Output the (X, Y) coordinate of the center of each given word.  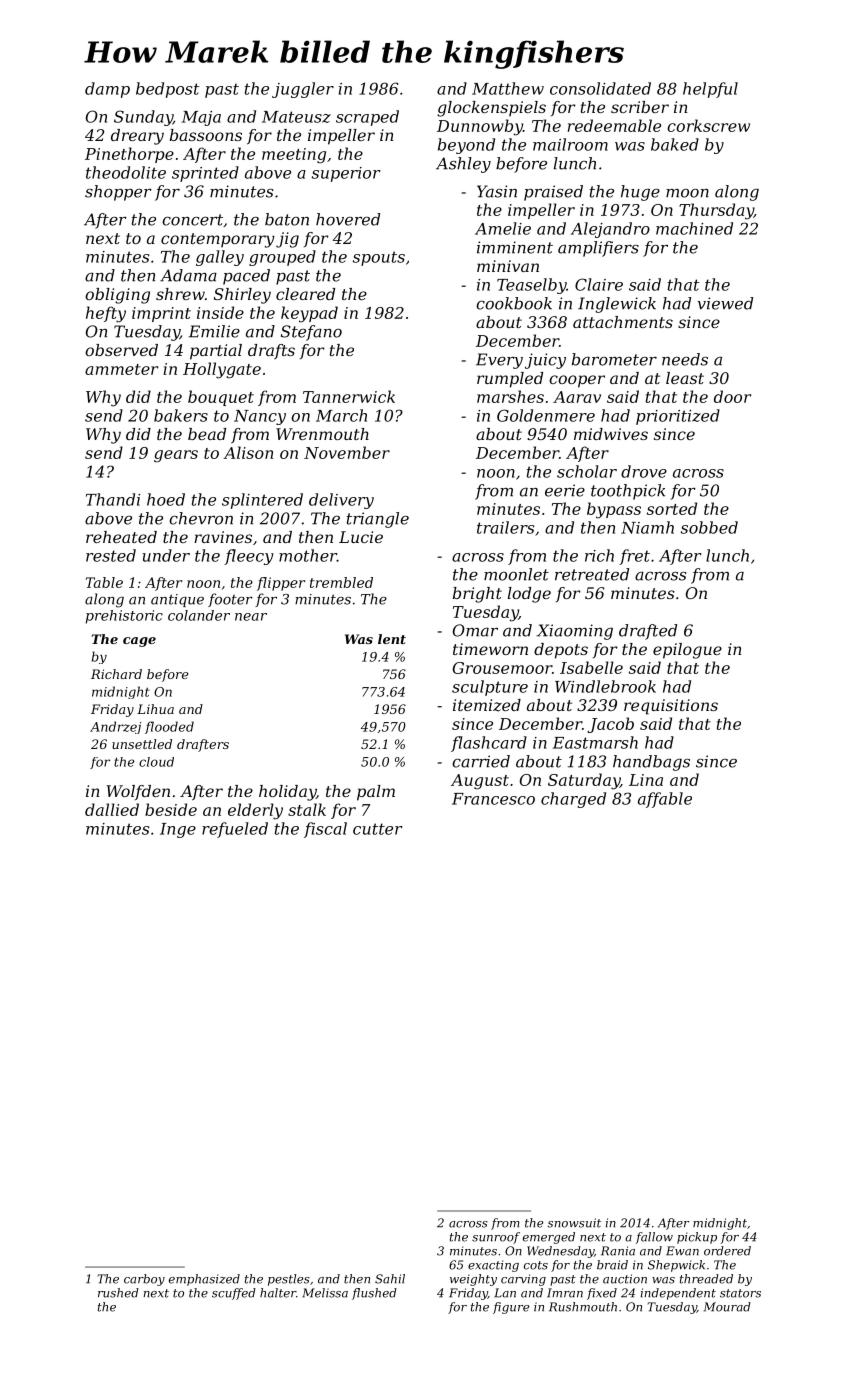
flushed (374, 1294)
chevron (201, 518)
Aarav (577, 397)
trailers (505, 527)
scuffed (234, 1294)
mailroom (570, 144)
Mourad (727, 1307)
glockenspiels (491, 109)
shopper (118, 193)
